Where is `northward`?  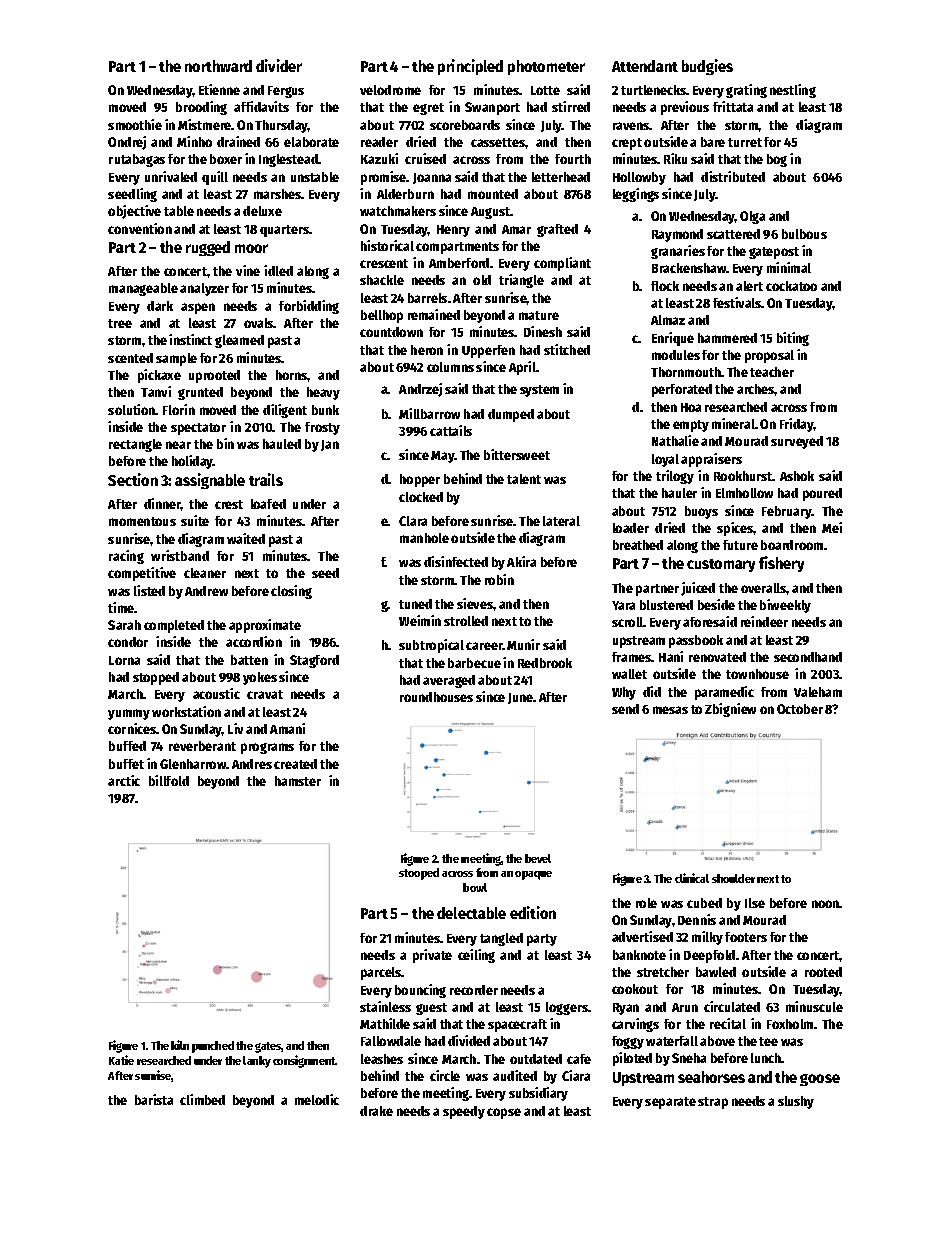 northward is located at coordinates (218, 66).
